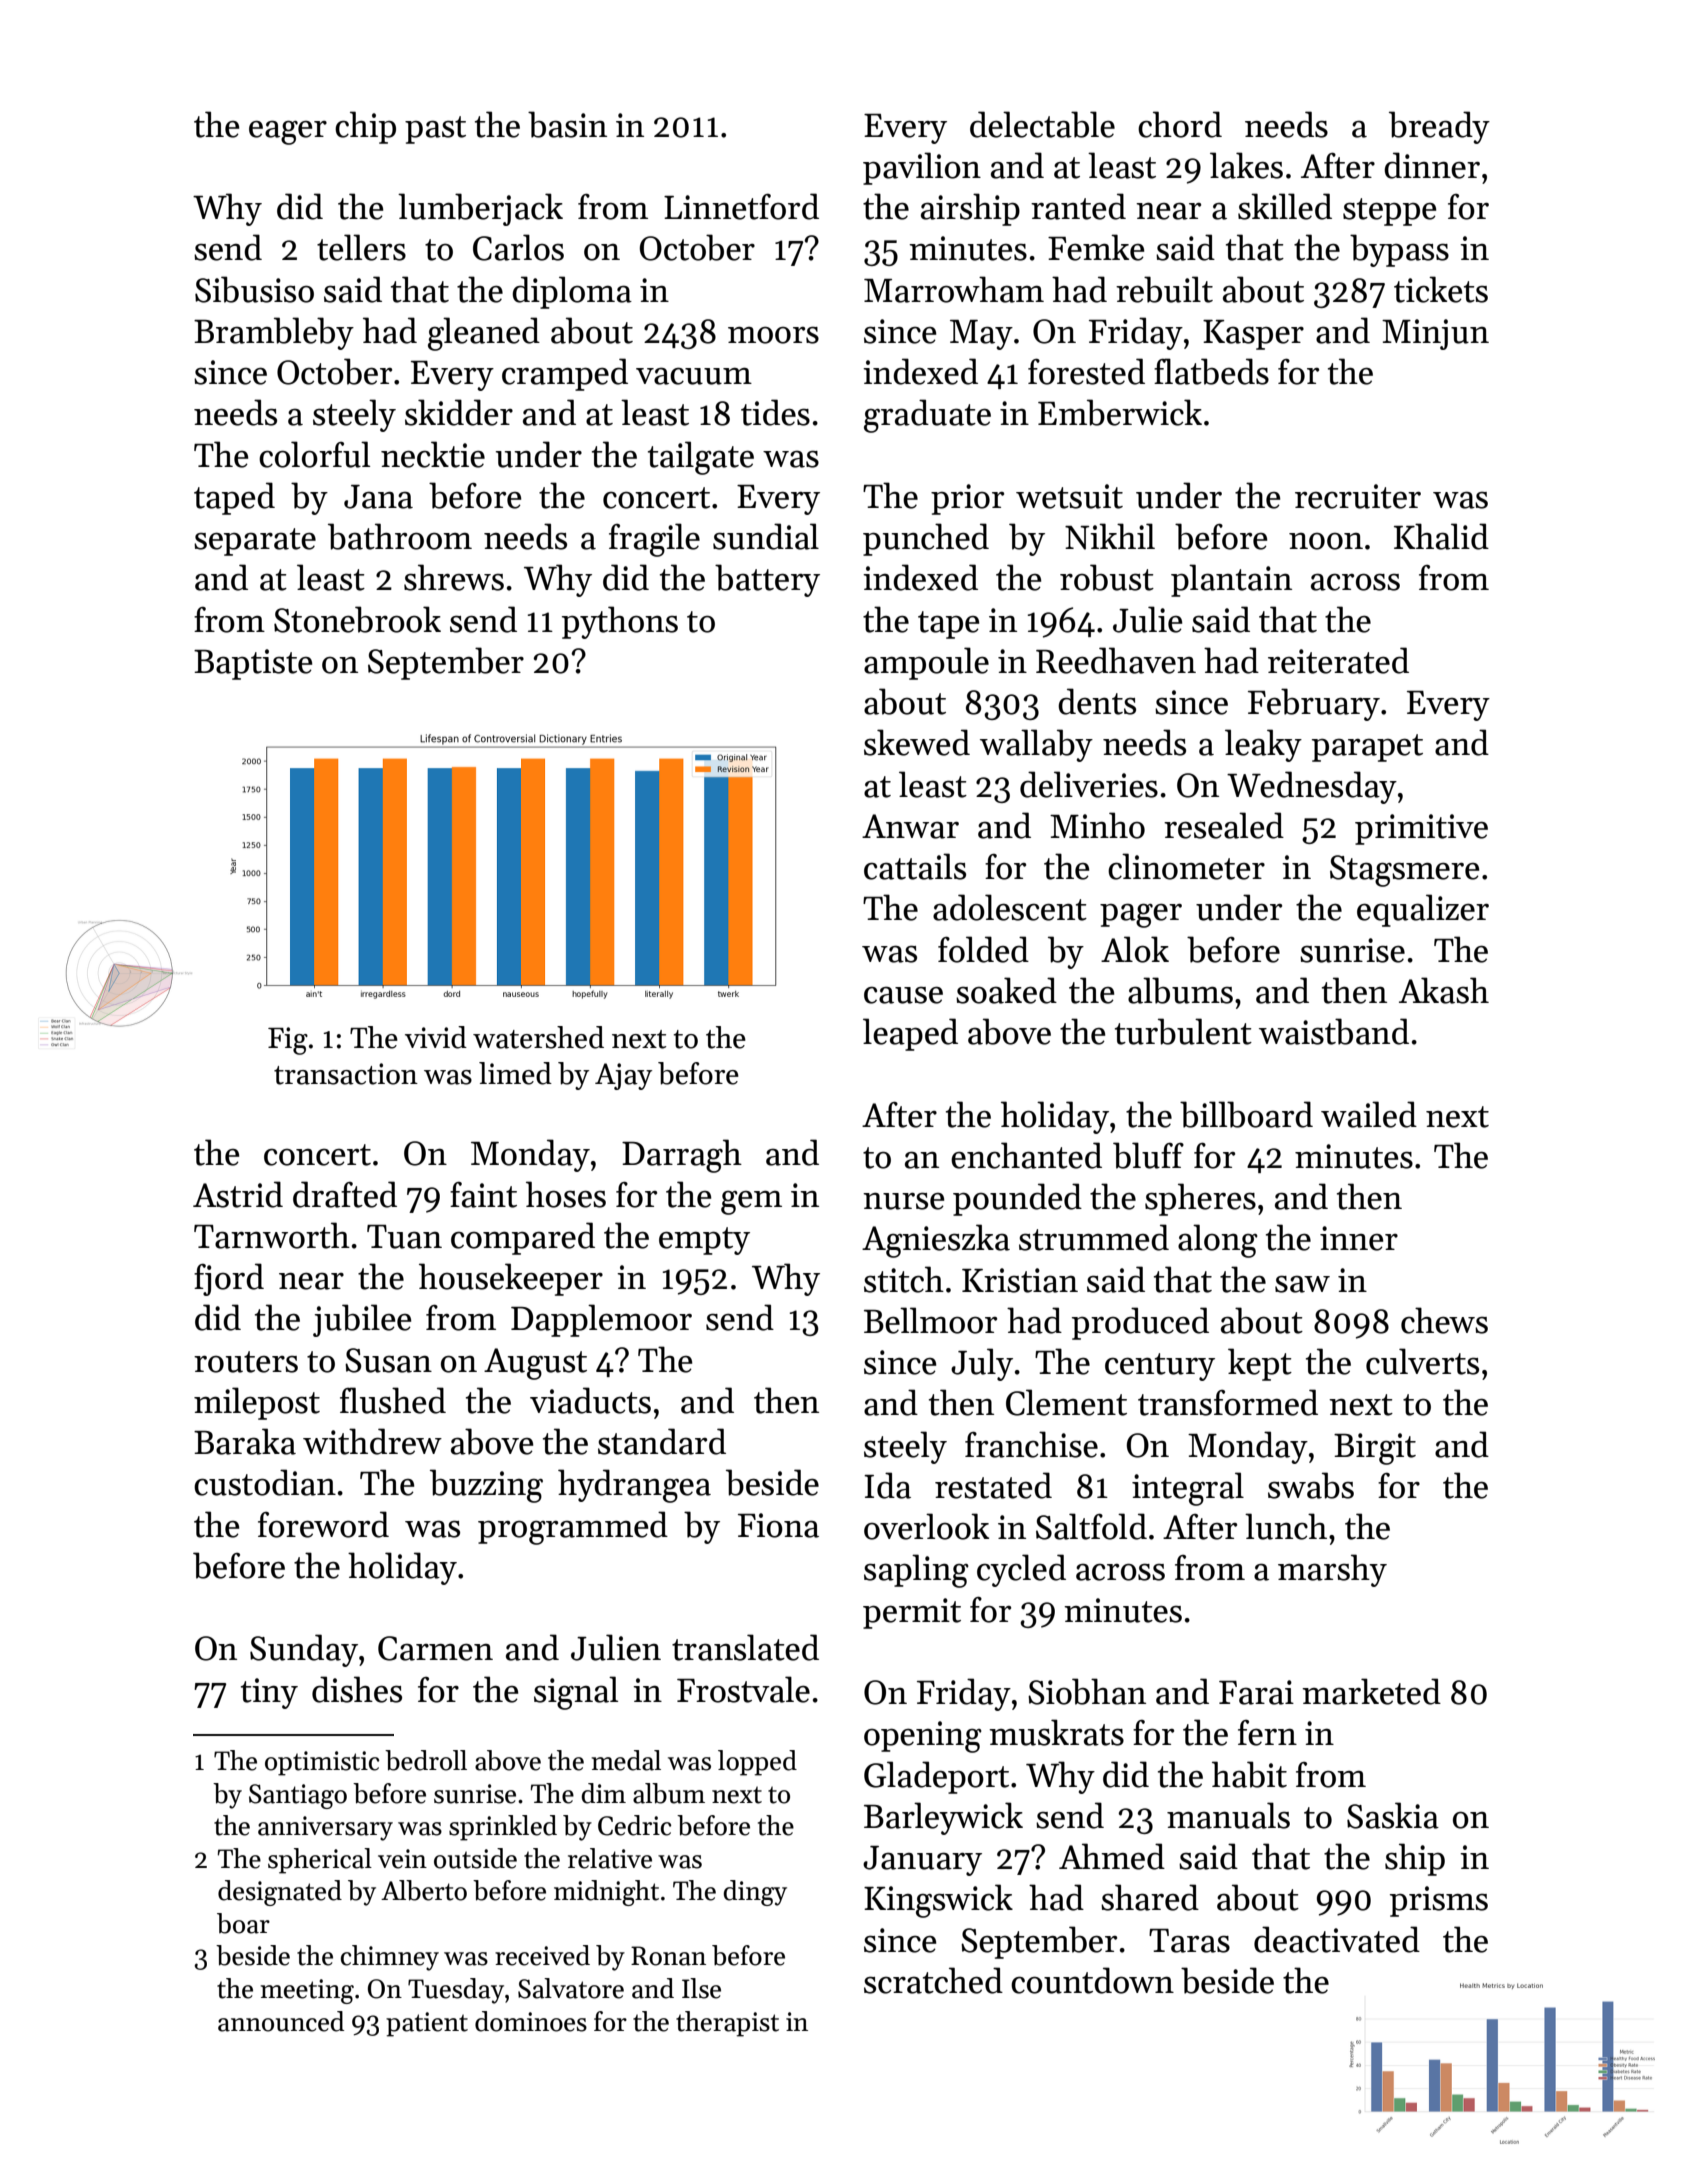 This screenshot has height=2178, width=1683. What do you see at coordinates (1092, 1980) in the screenshot?
I see `countdown` at bounding box center [1092, 1980].
